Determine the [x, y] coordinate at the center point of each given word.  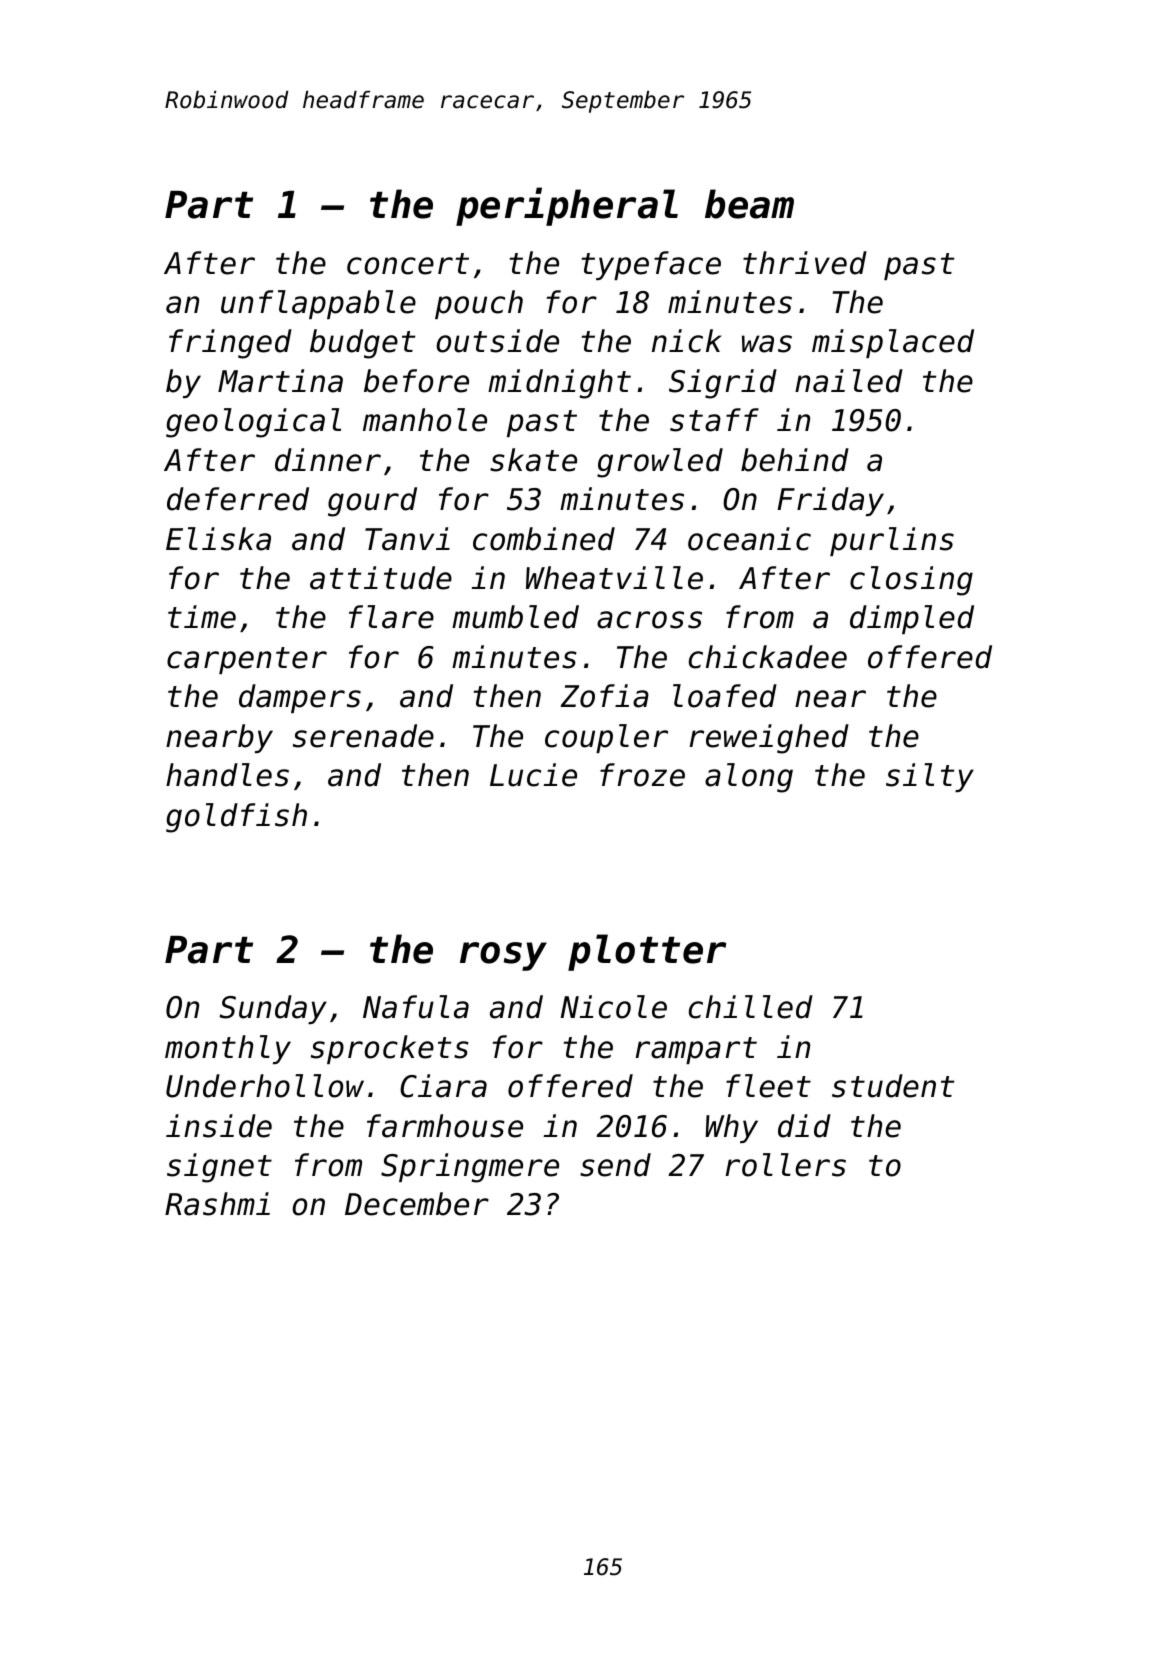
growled [660, 463]
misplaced [893, 343]
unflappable [318, 304]
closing [911, 581]
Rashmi [217, 1204]
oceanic [749, 539]
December [417, 1204]
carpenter [247, 660]
